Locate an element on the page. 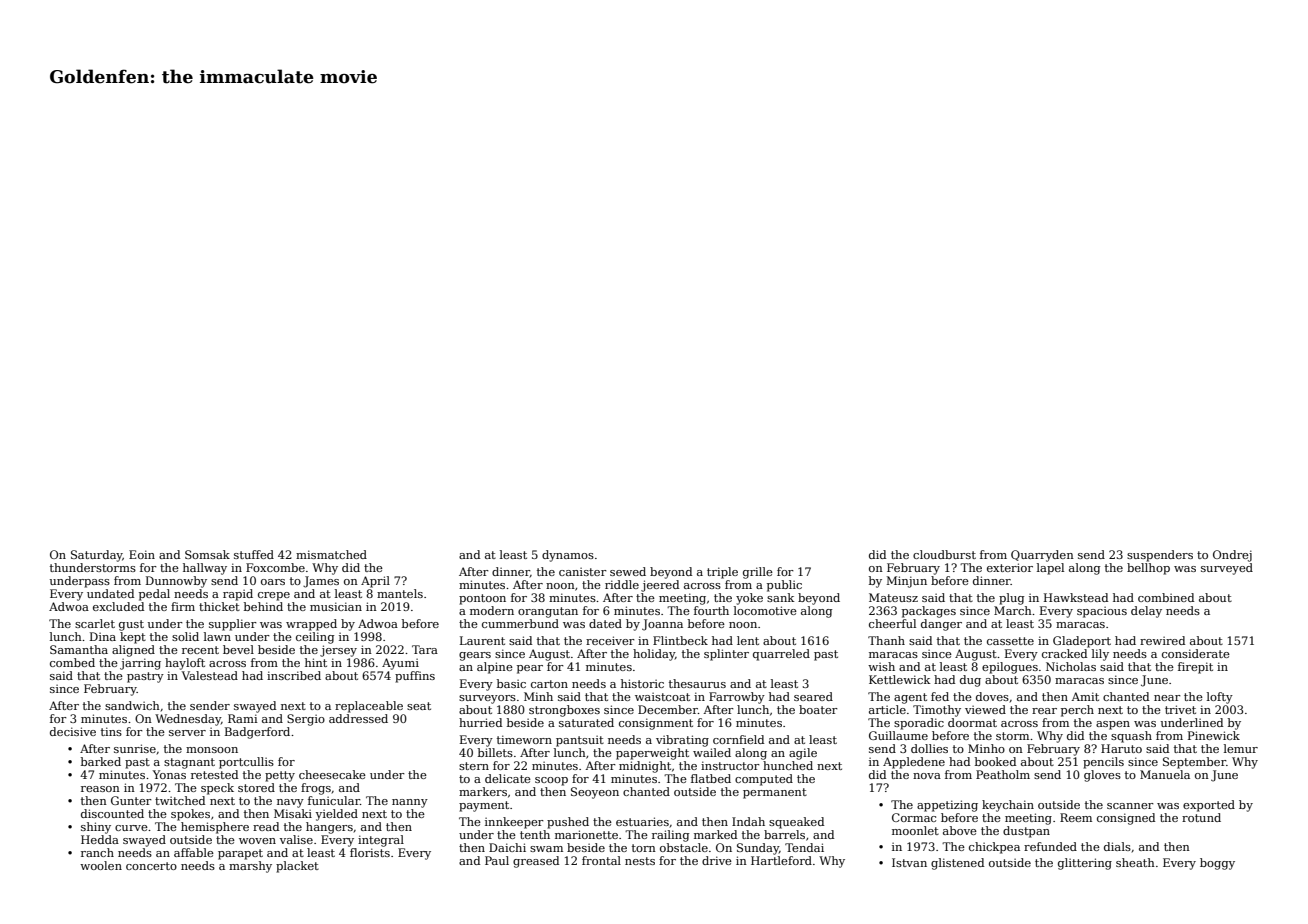  timeworn is located at coordinates (524, 739).
